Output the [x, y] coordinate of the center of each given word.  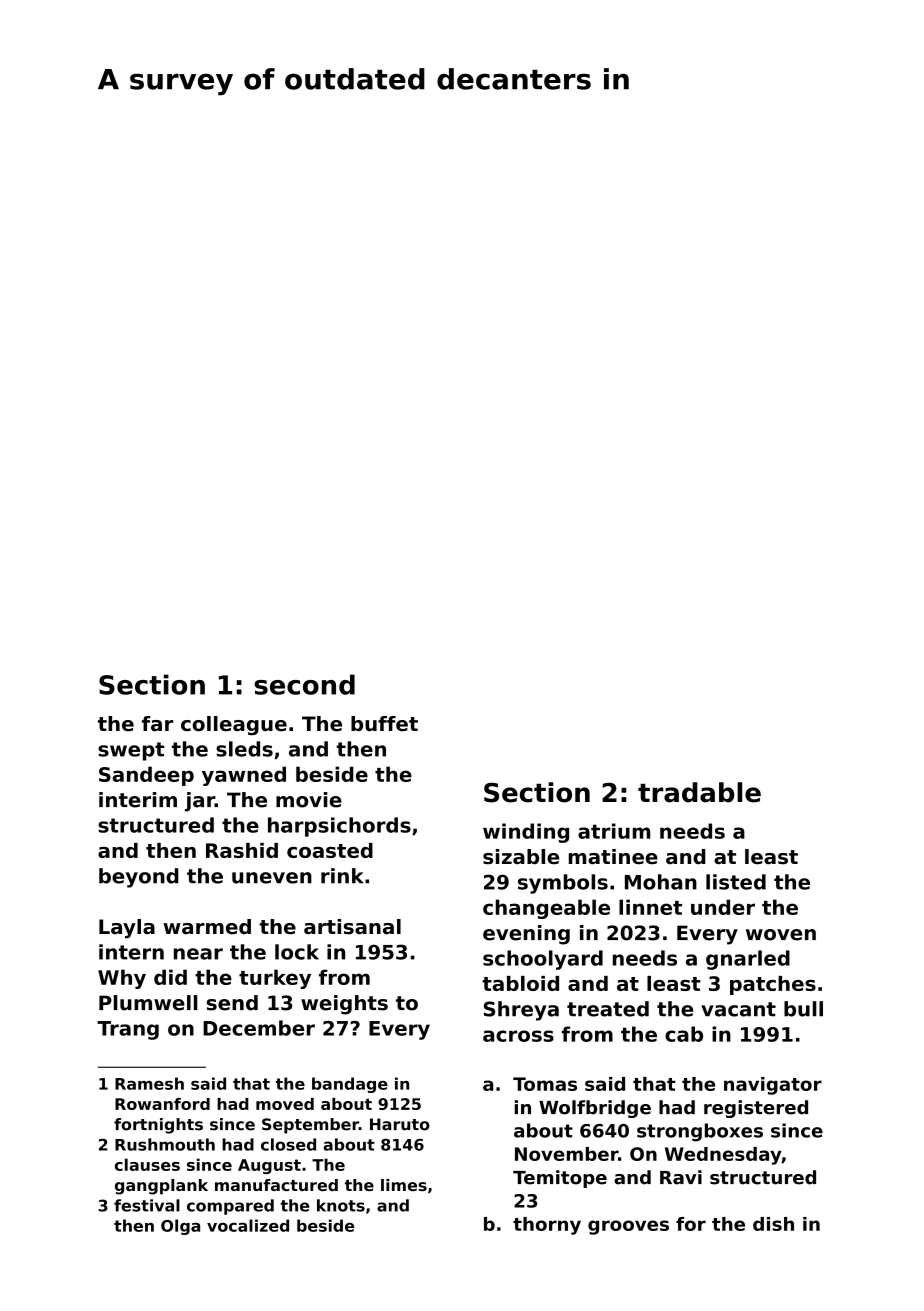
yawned [244, 776]
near [198, 954]
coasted [330, 850]
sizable [521, 857]
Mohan [661, 882]
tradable [699, 792]
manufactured [276, 1185]
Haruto [400, 1124]
